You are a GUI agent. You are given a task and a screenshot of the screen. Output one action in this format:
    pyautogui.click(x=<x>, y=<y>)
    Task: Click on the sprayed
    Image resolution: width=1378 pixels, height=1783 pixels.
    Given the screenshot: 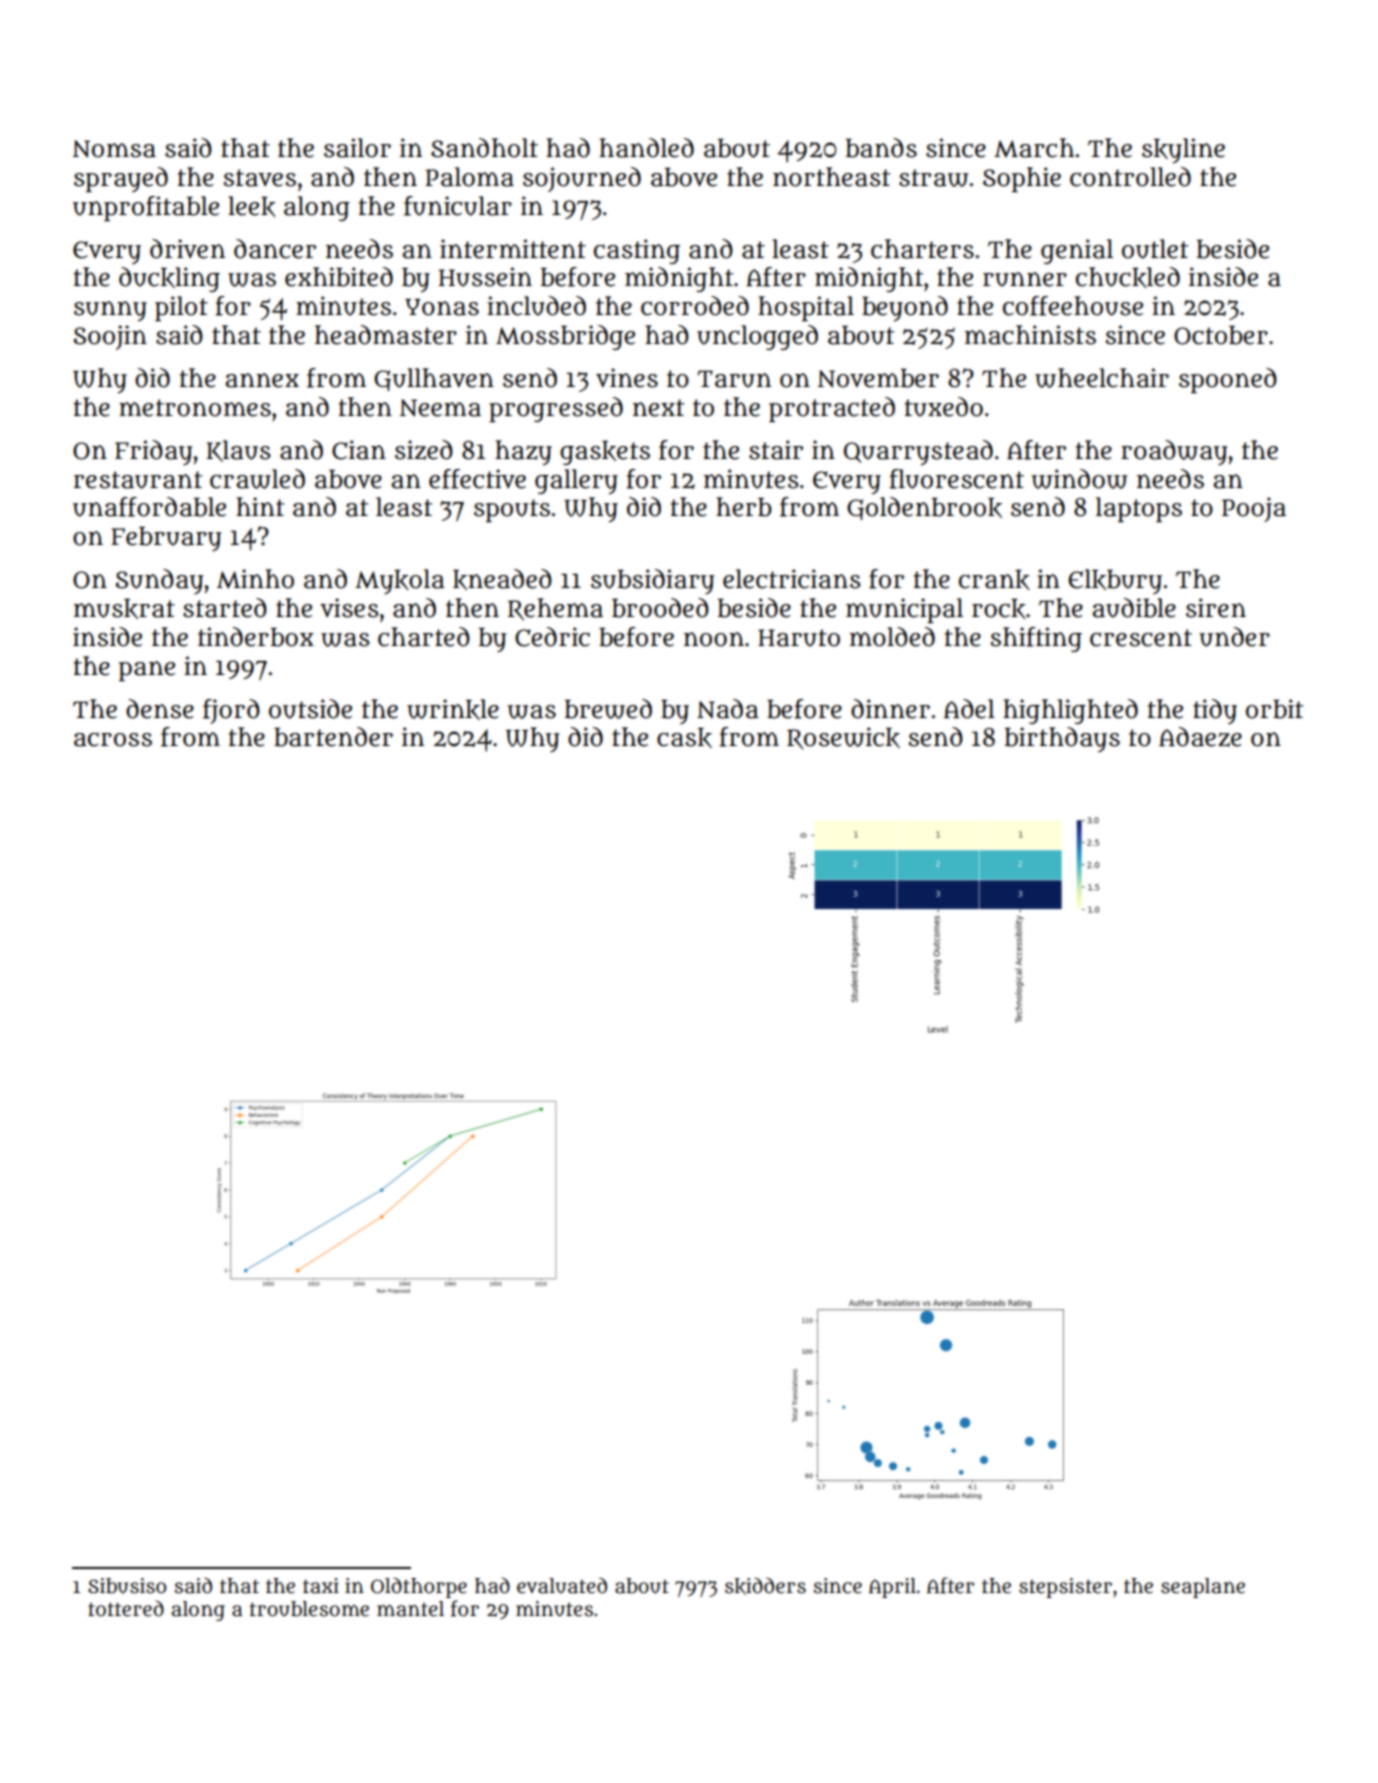 What is the action you would take?
    pyautogui.click(x=121, y=179)
